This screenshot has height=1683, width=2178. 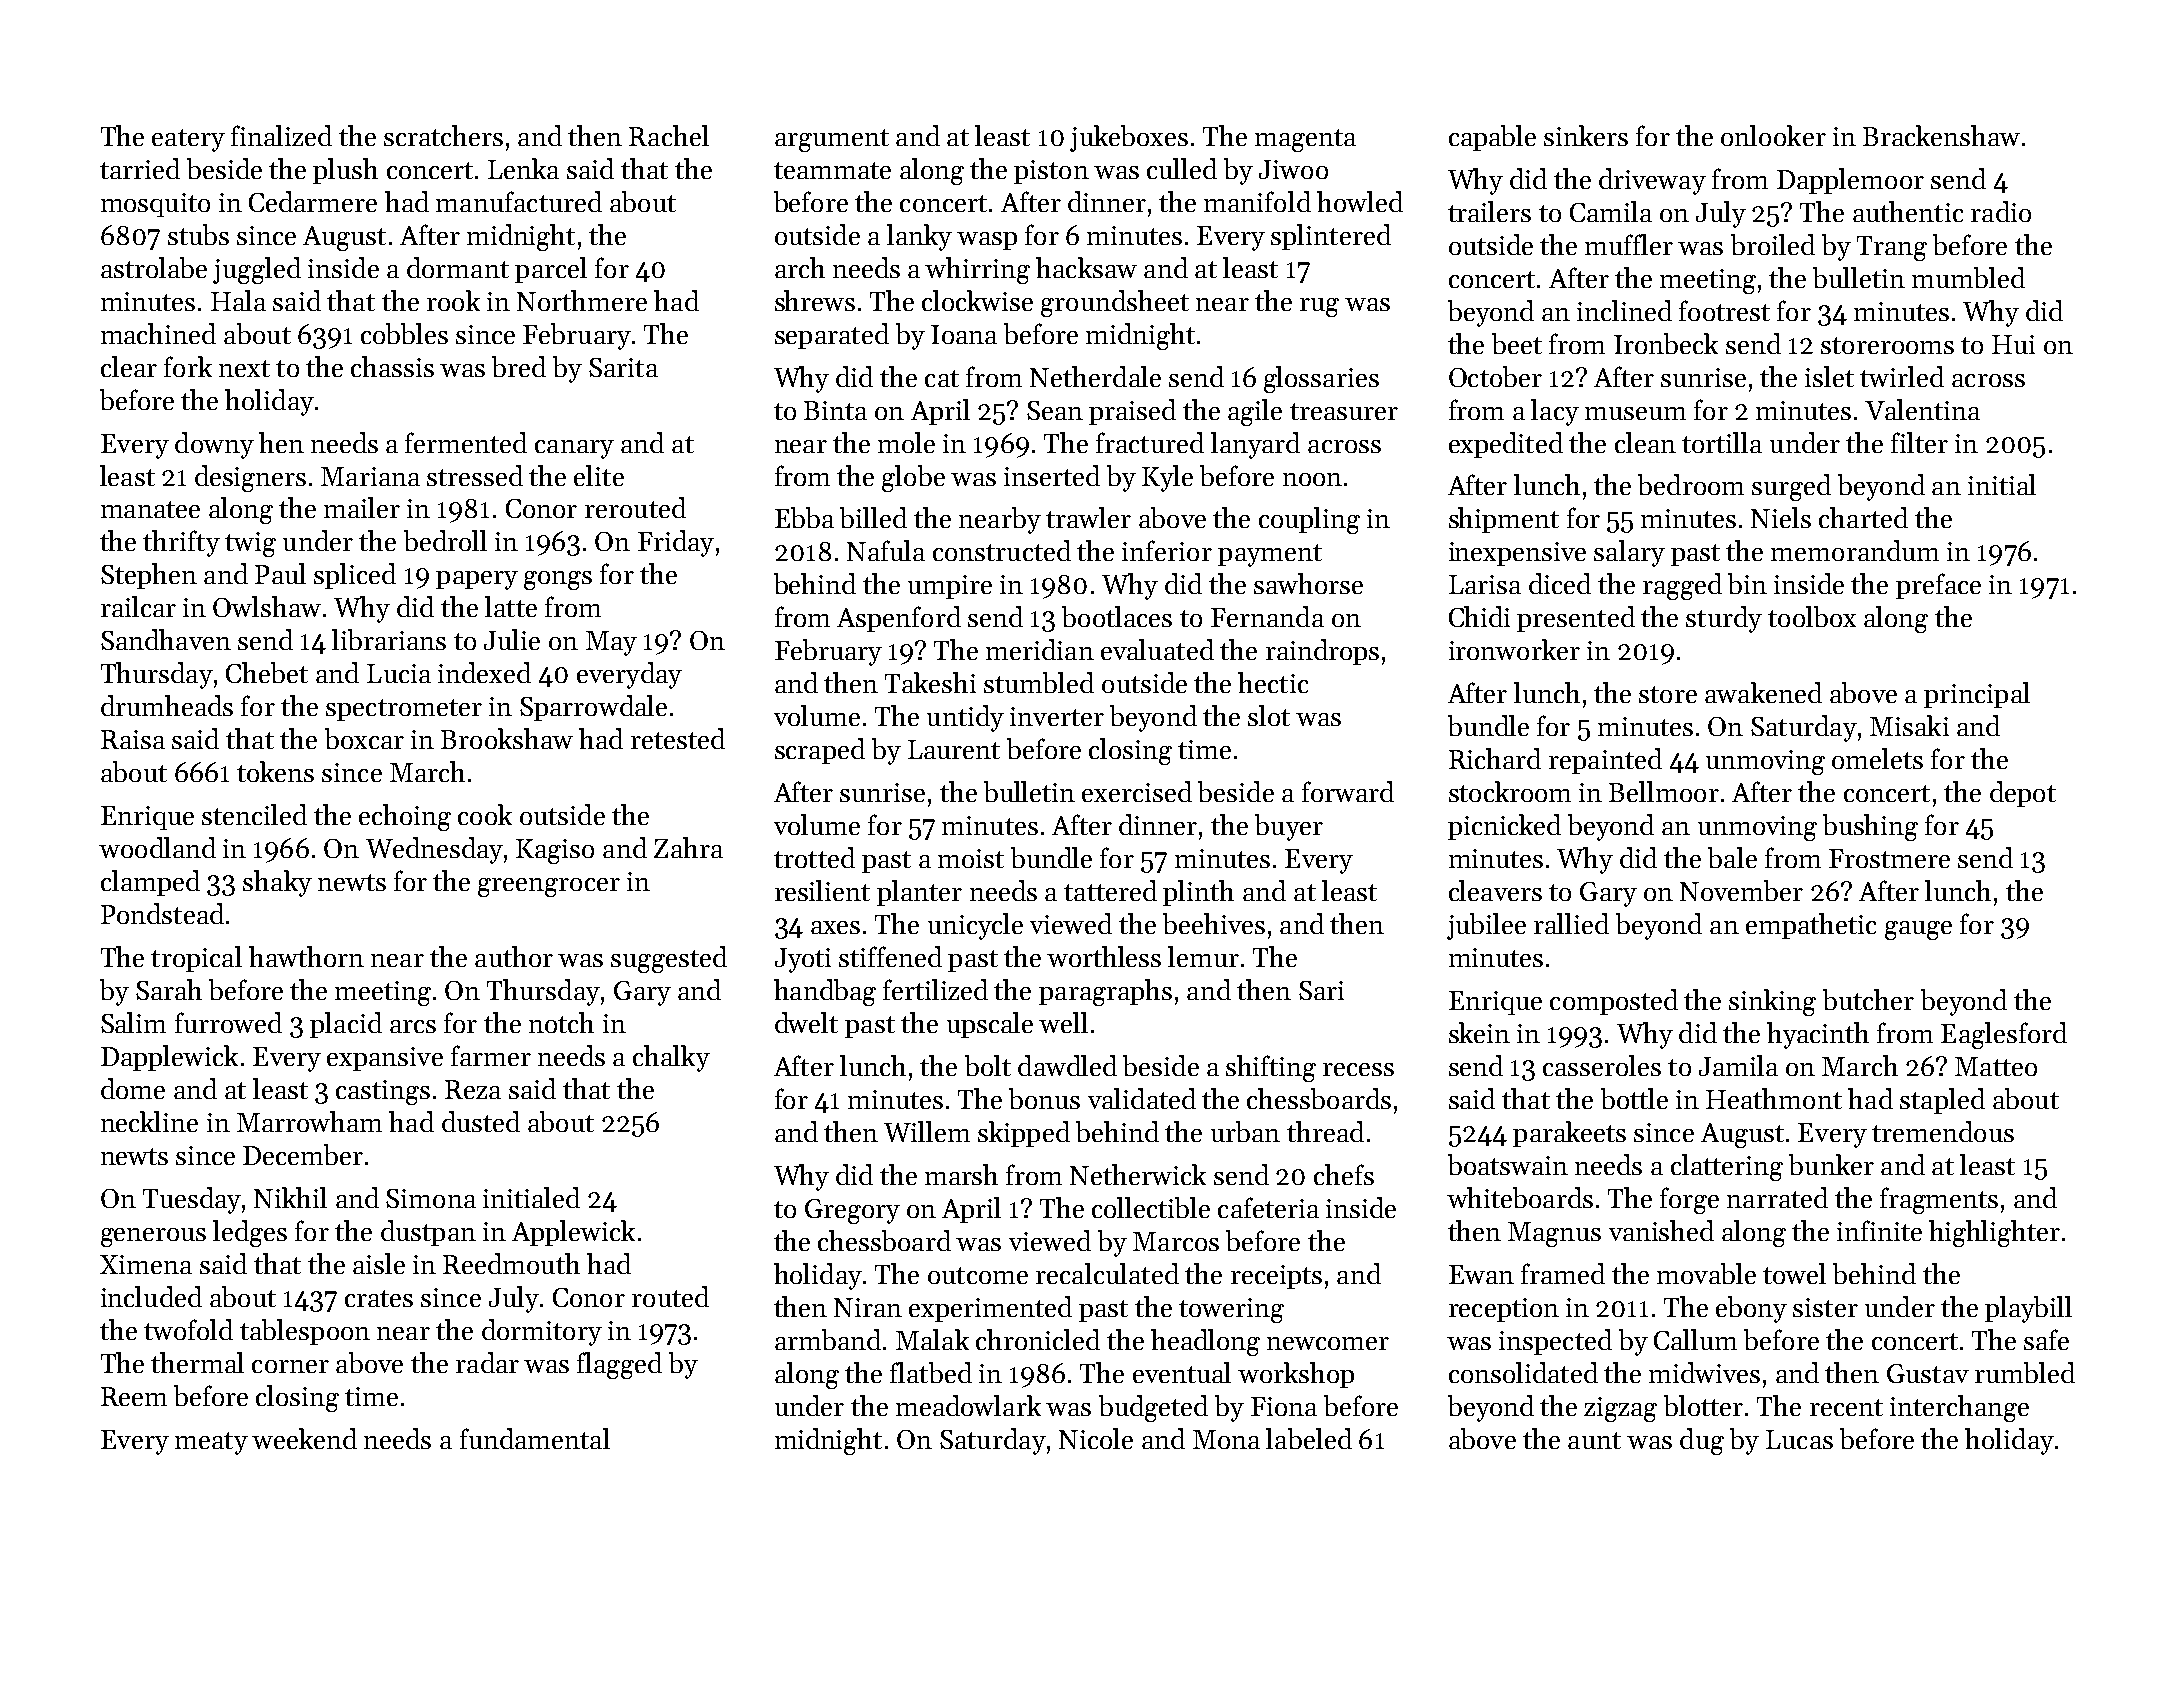 What do you see at coordinates (535, 1438) in the screenshot?
I see `fundamental` at bounding box center [535, 1438].
